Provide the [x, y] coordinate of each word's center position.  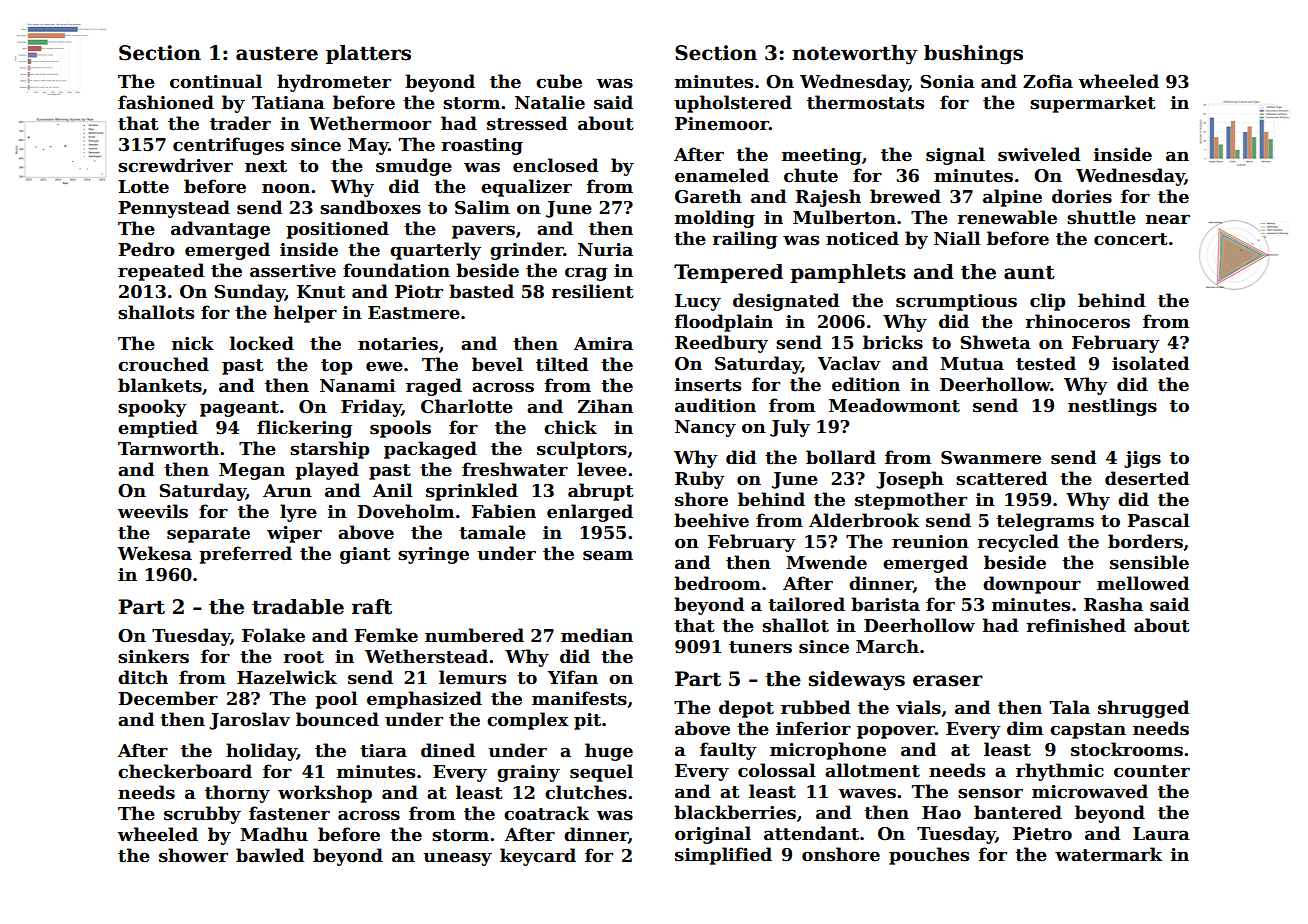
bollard [841, 457]
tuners [760, 647]
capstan [1088, 731]
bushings [973, 55]
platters [368, 54]
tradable [298, 607]
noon [286, 188]
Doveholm [405, 511]
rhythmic [1060, 772]
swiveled [1039, 154]
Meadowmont [894, 405]
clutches [586, 792]
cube [559, 81]
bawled [270, 855]
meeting [821, 156]
